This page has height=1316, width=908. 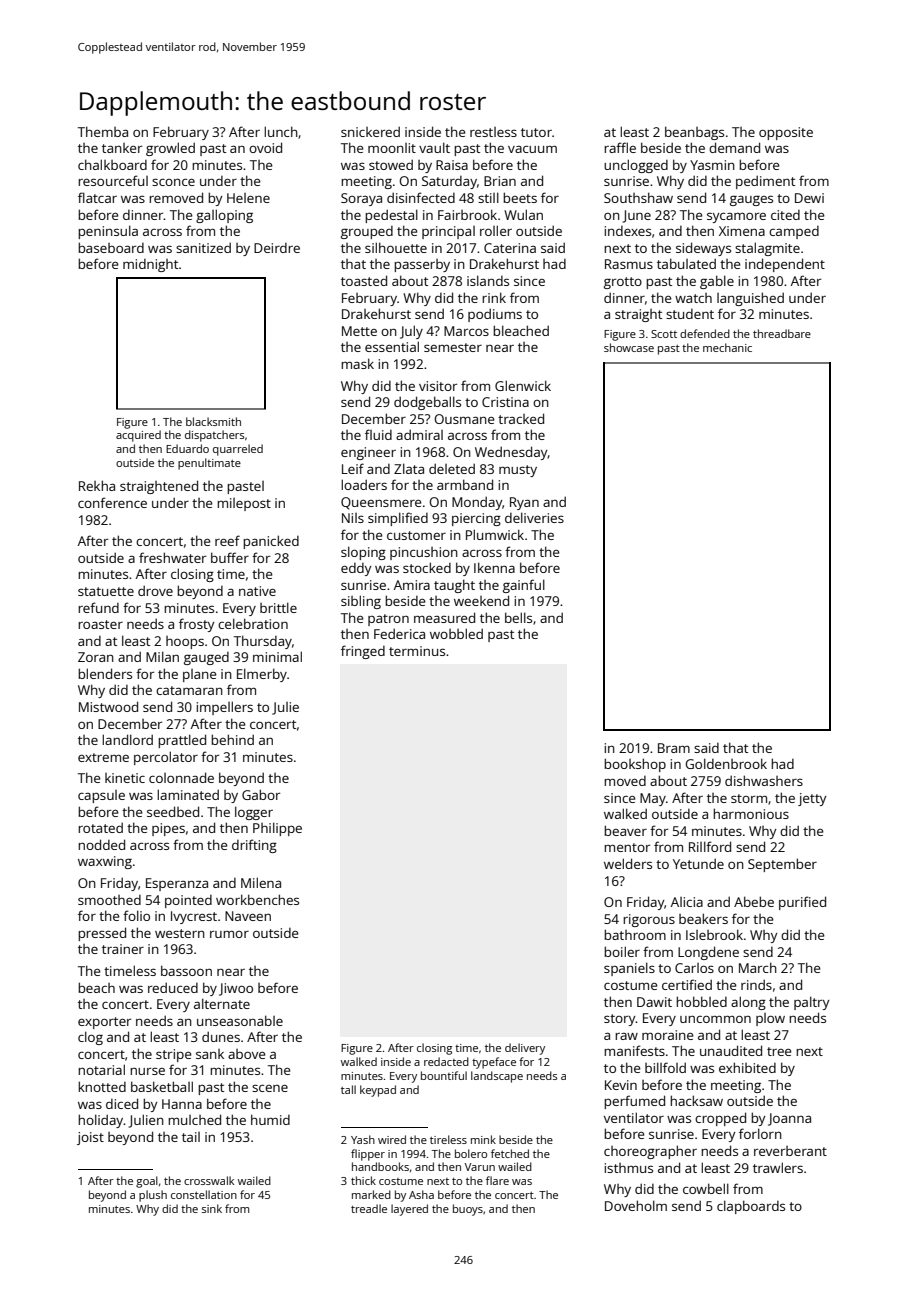 What do you see at coordinates (357, 363) in the page?
I see `mask` at bounding box center [357, 363].
